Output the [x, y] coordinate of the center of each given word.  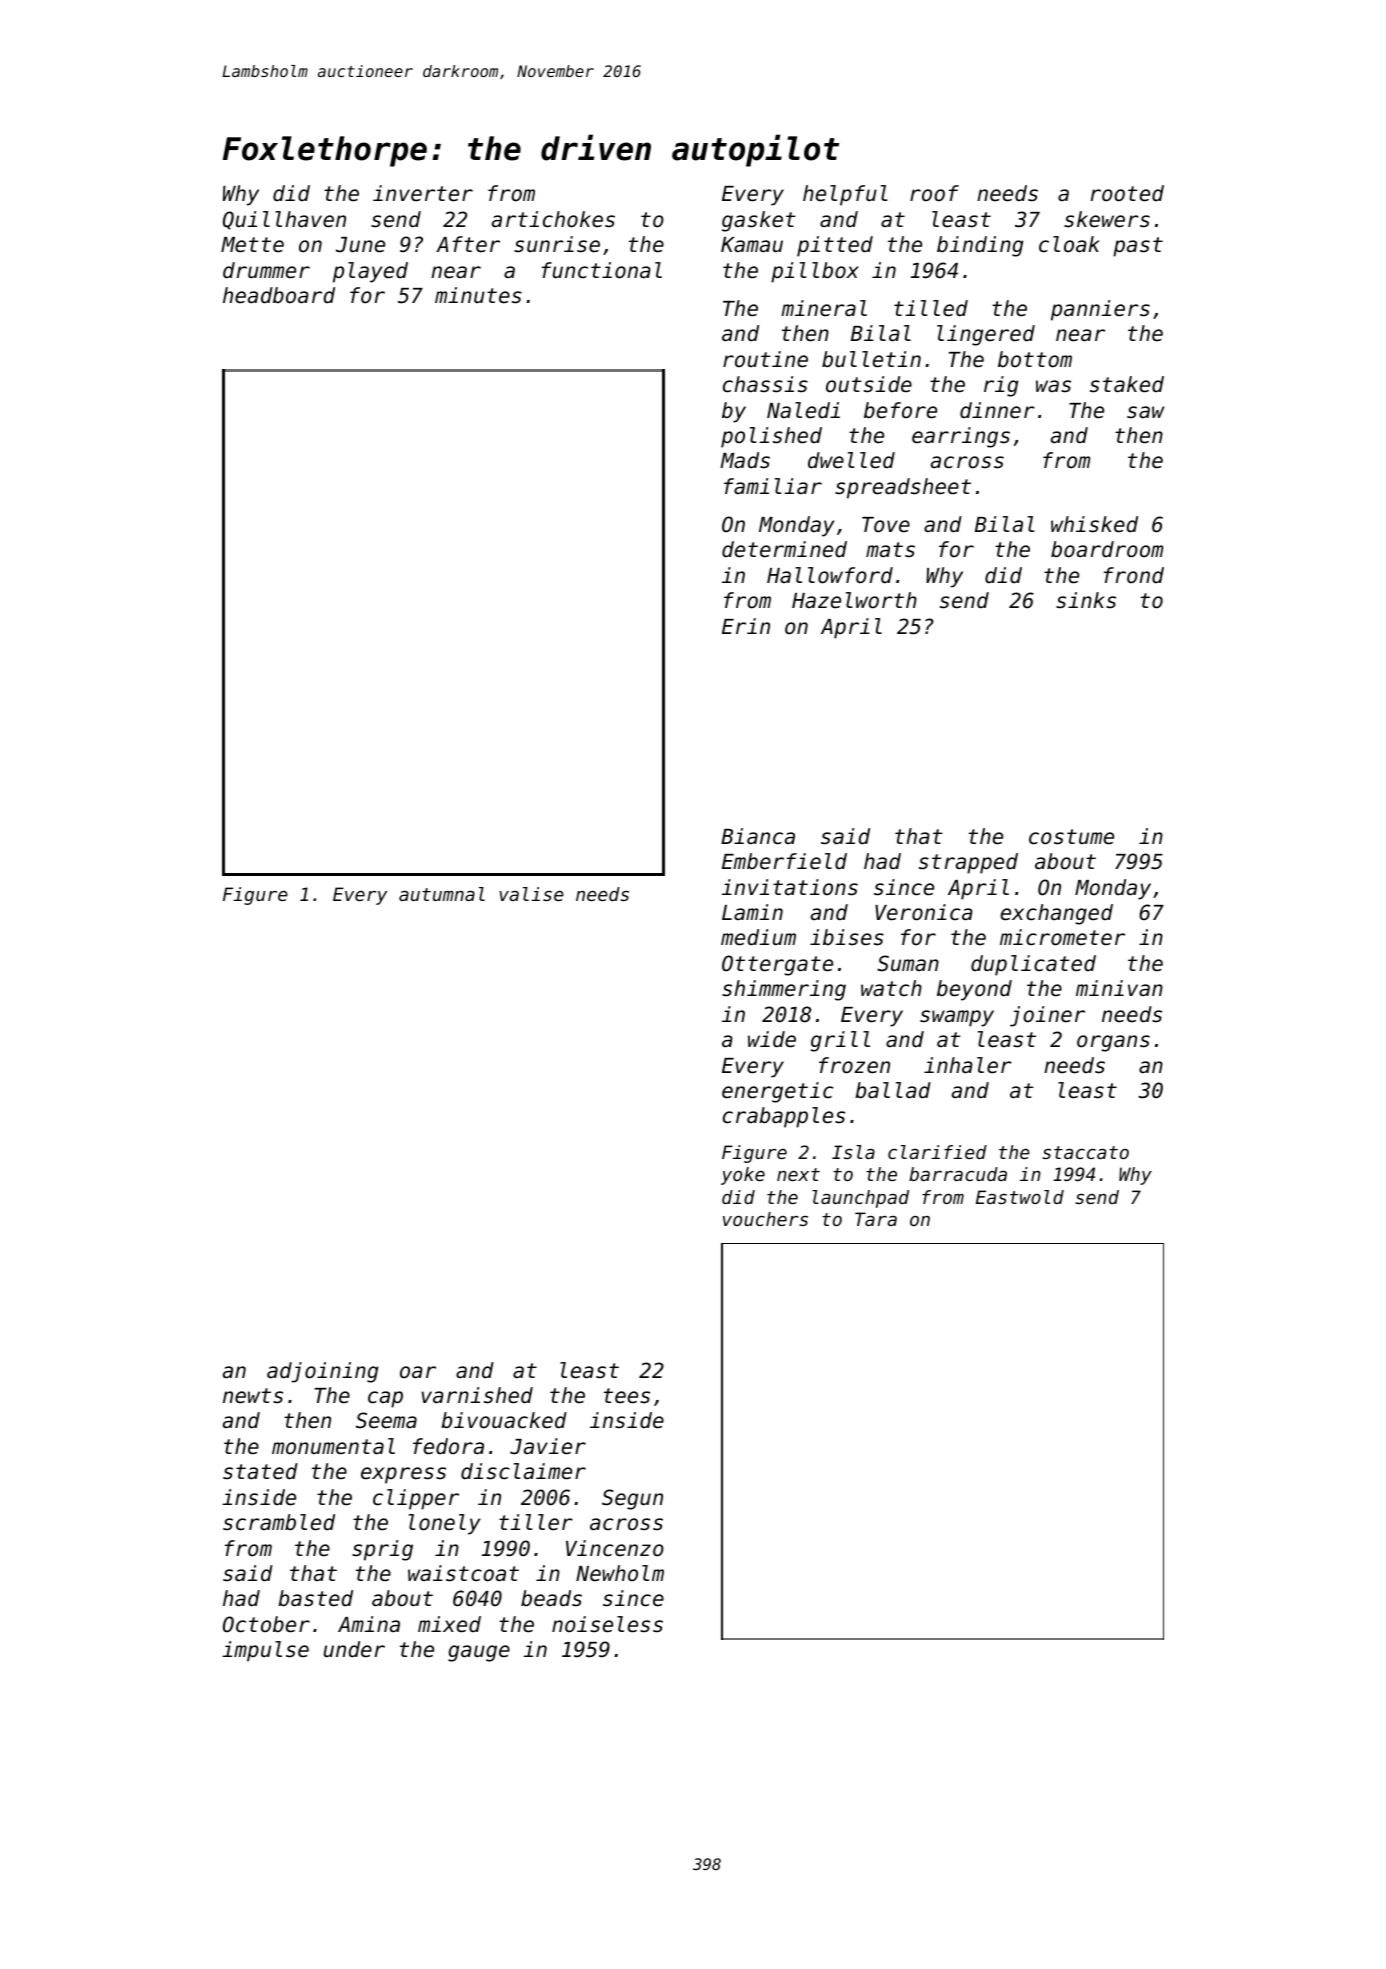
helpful [845, 195]
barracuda [958, 1174]
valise [531, 894]
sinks [1086, 600]
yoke [743, 1176]
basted [315, 1598]
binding [980, 246]
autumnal [442, 894]
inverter [423, 193]
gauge [479, 1653]
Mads [745, 460]
